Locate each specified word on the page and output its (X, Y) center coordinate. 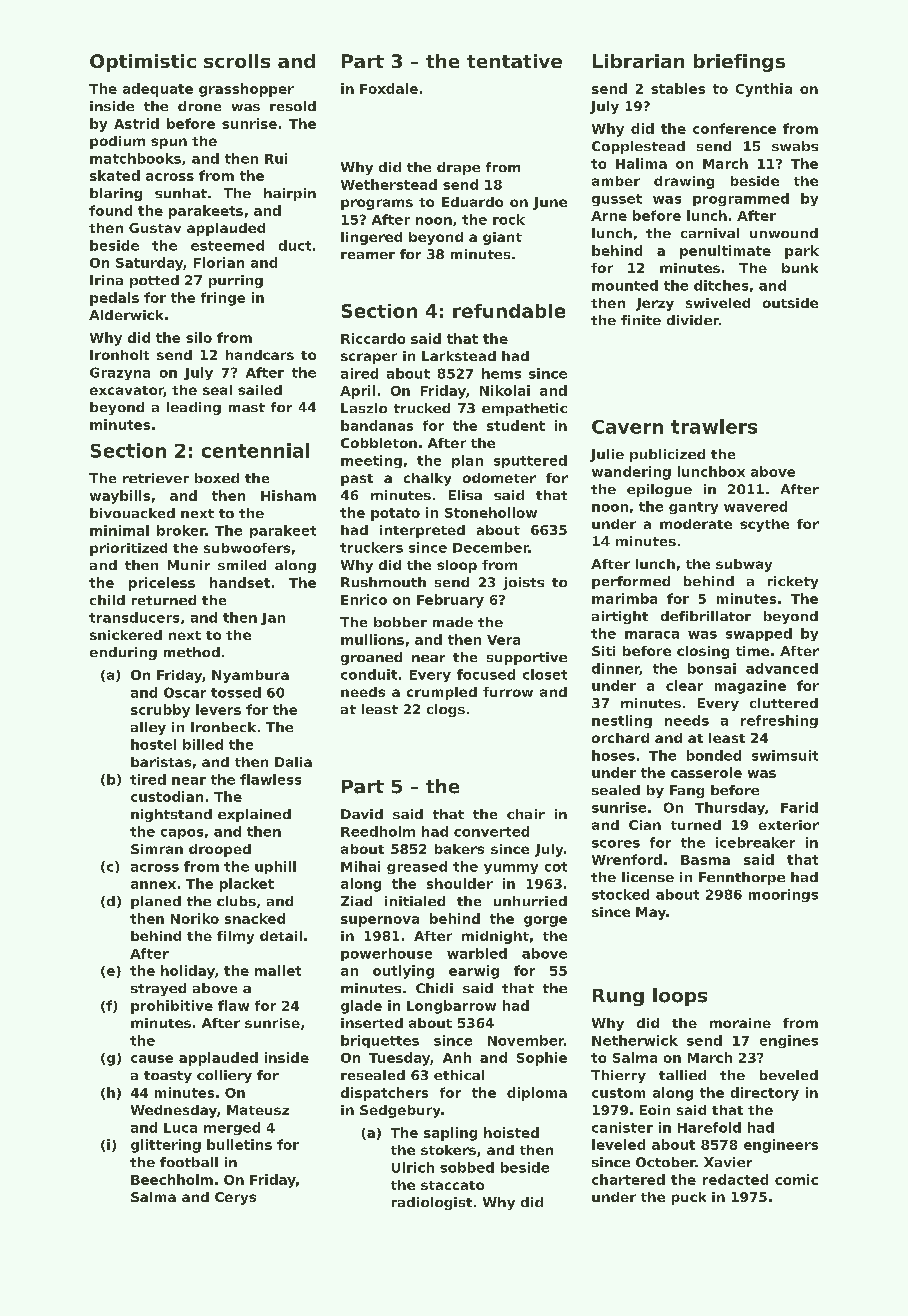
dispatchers (384, 1094)
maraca (652, 635)
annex (153, 885)
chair (526, 814)
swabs (795, 146)
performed (631, 582)
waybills (120, 497)
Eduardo (472, 202)
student (516, 425)
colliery (224, 1076)
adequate (158, 90)
